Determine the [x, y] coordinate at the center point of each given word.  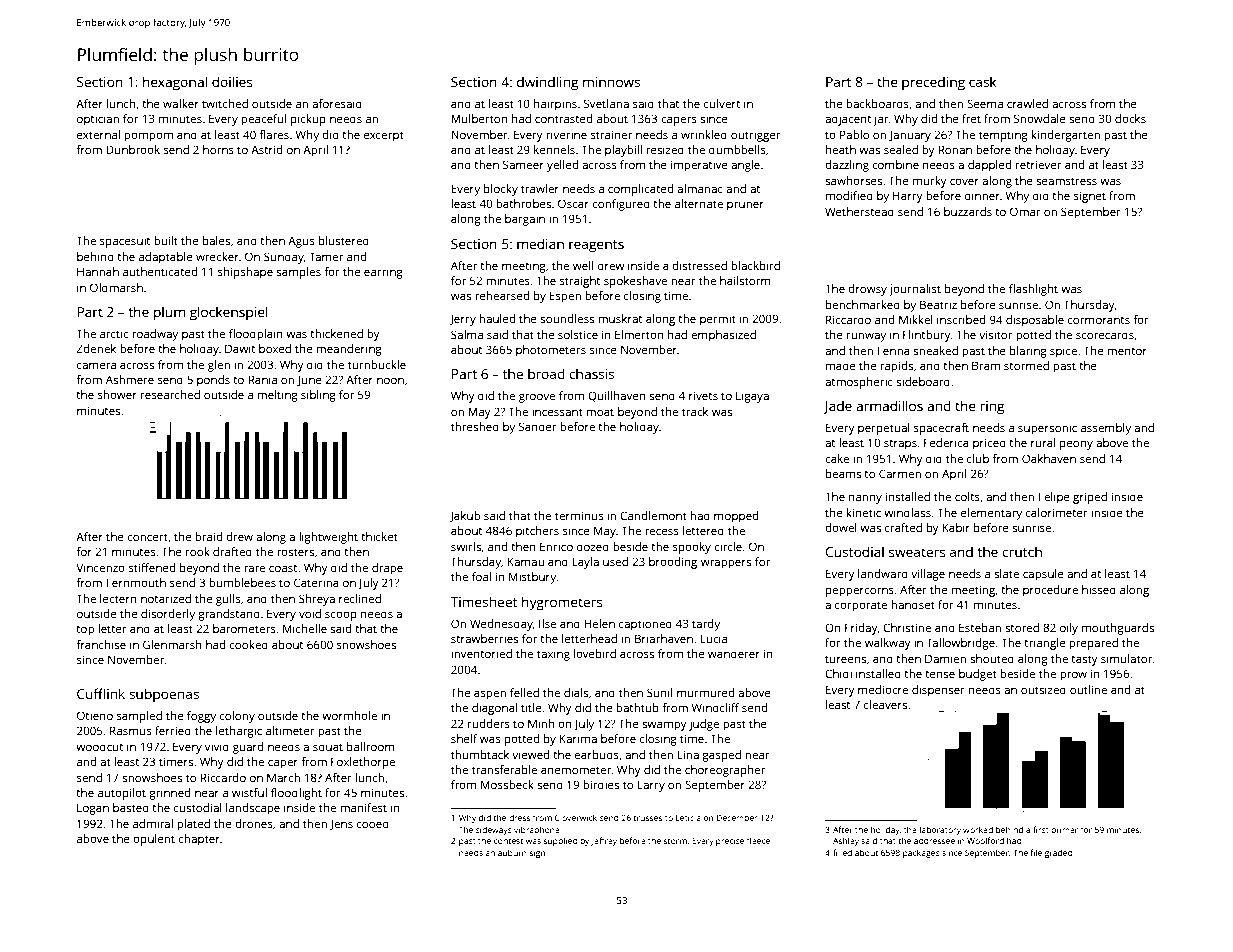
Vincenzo [100, 567]
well [583, 265]
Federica [946, 442]
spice [1063, 352]
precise [730, 842]
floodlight [296, 794]
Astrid [266, 149]
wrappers [726, 564]
